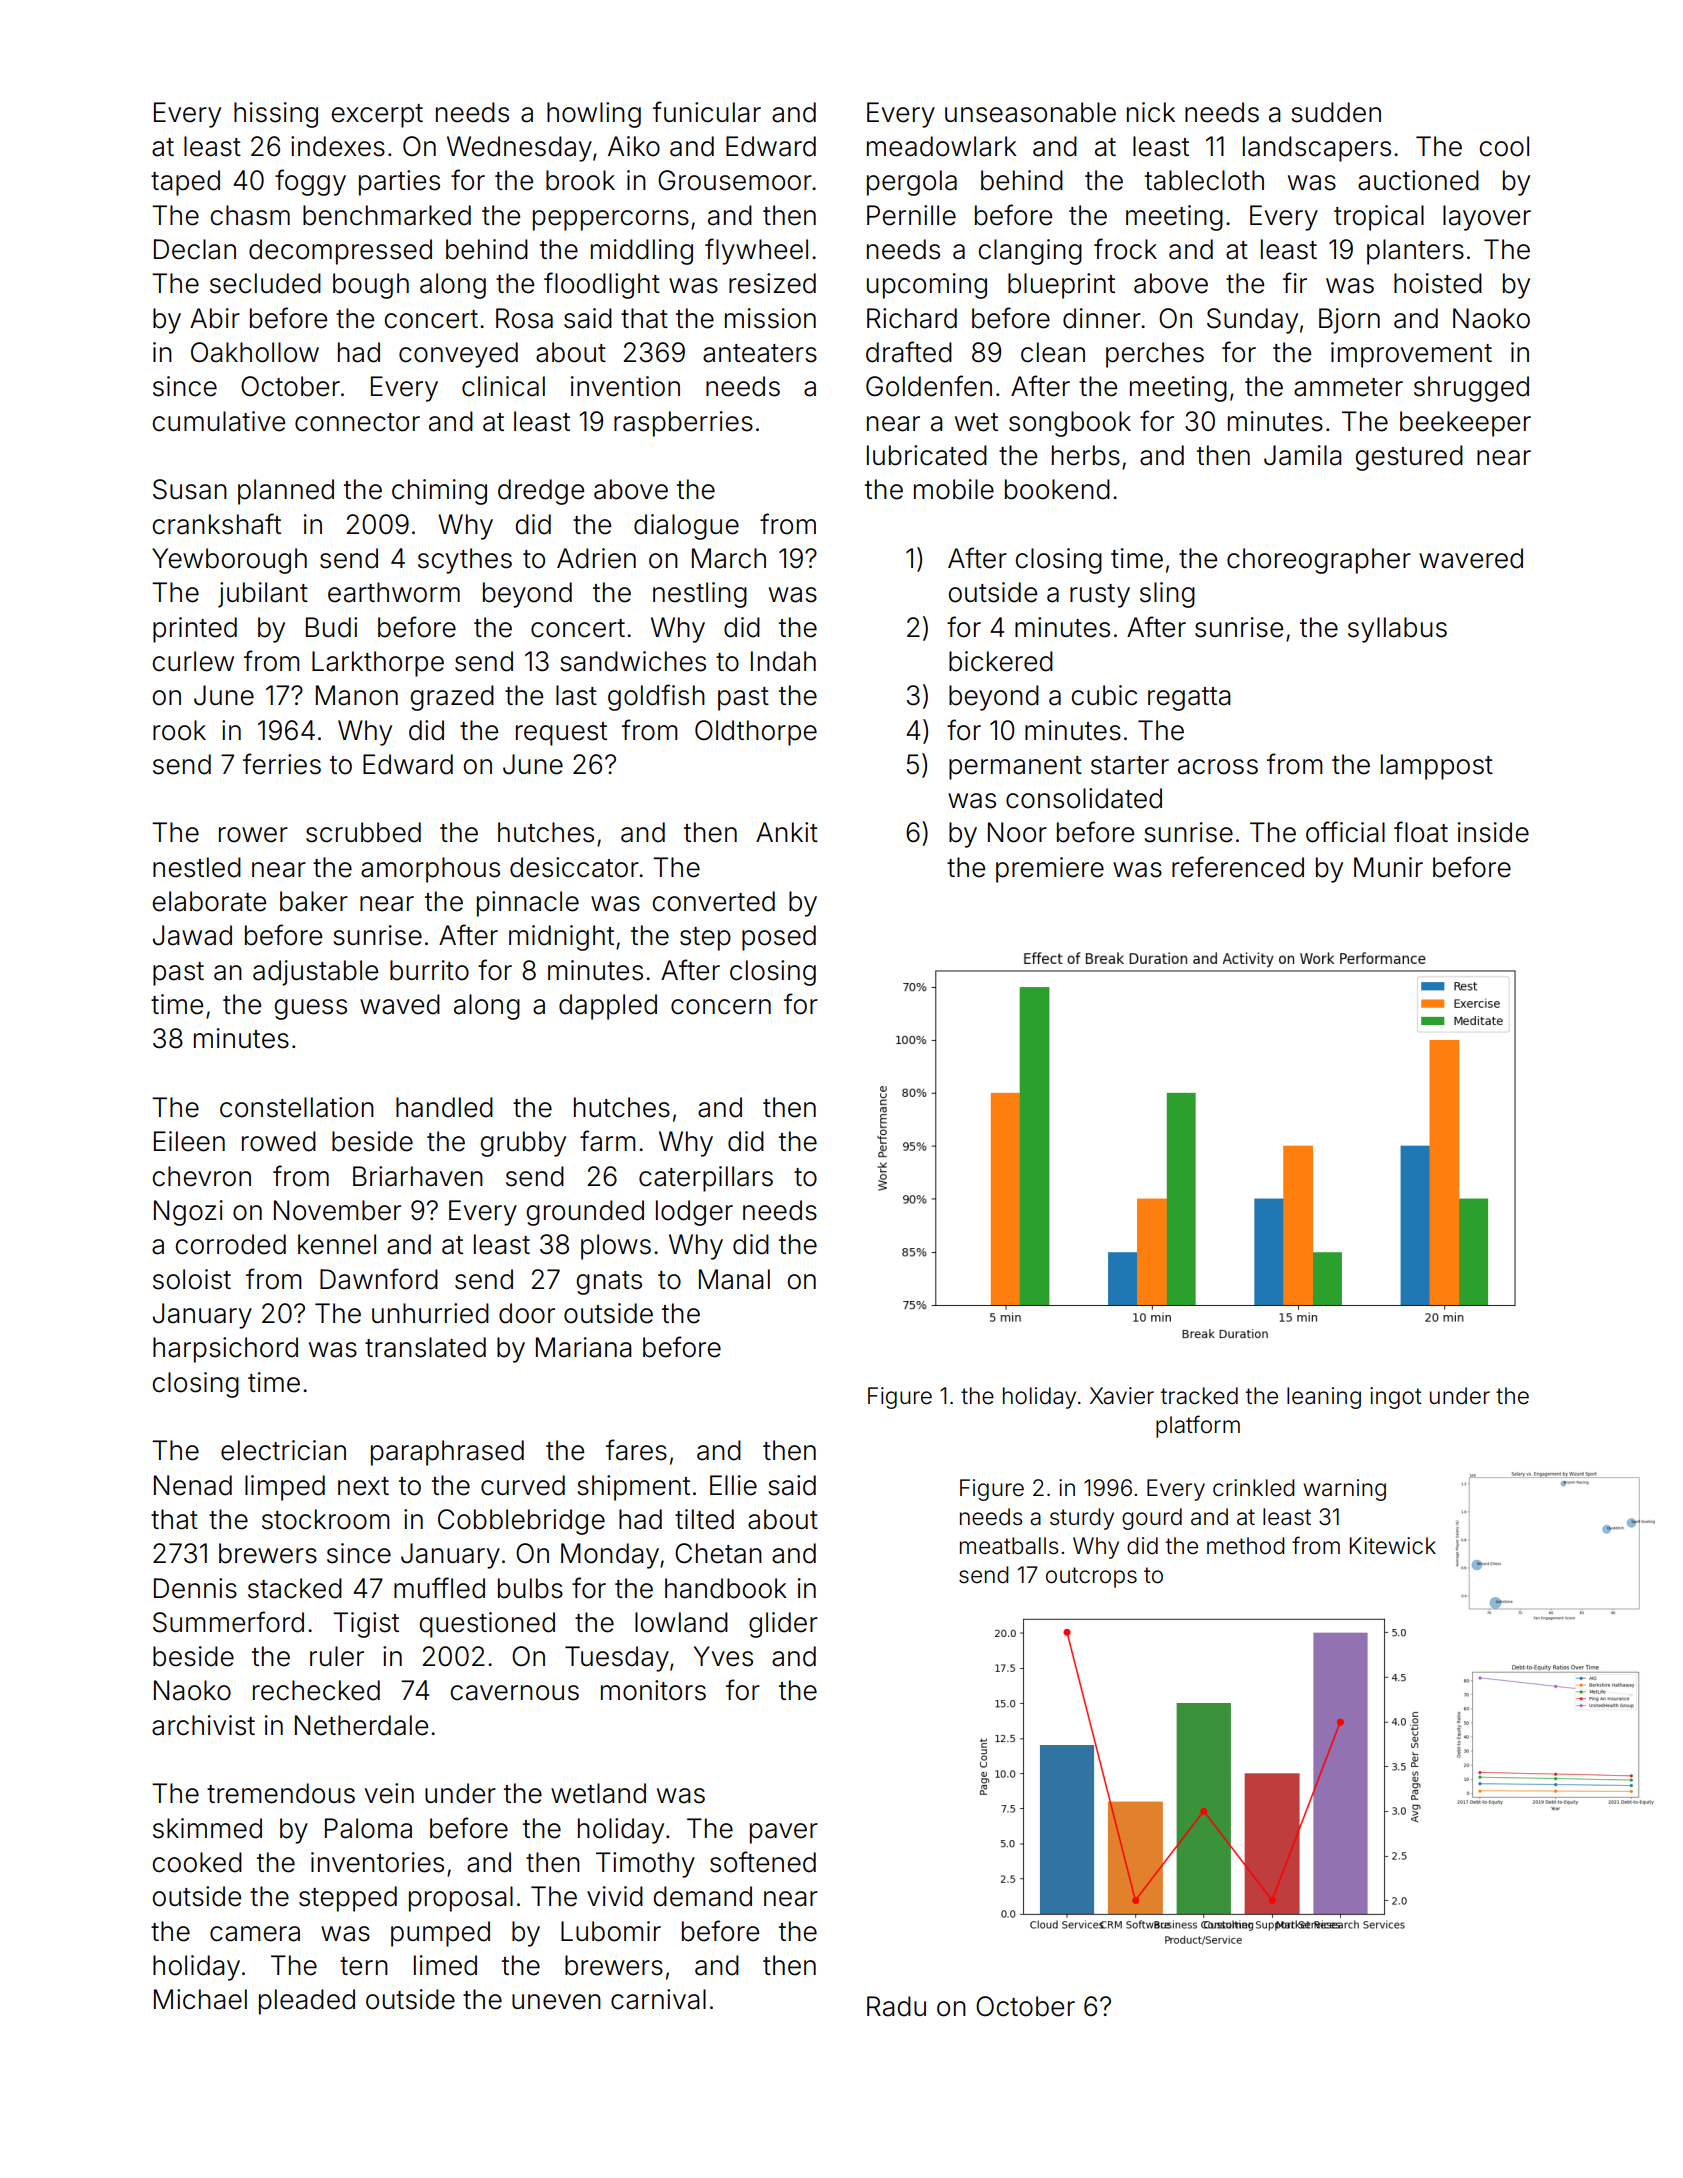 The height and width of the document is (2178, 1683). What do you see at coordinates (399, 183) in the document?
I see `parties` at bounding box center [399, 183].
